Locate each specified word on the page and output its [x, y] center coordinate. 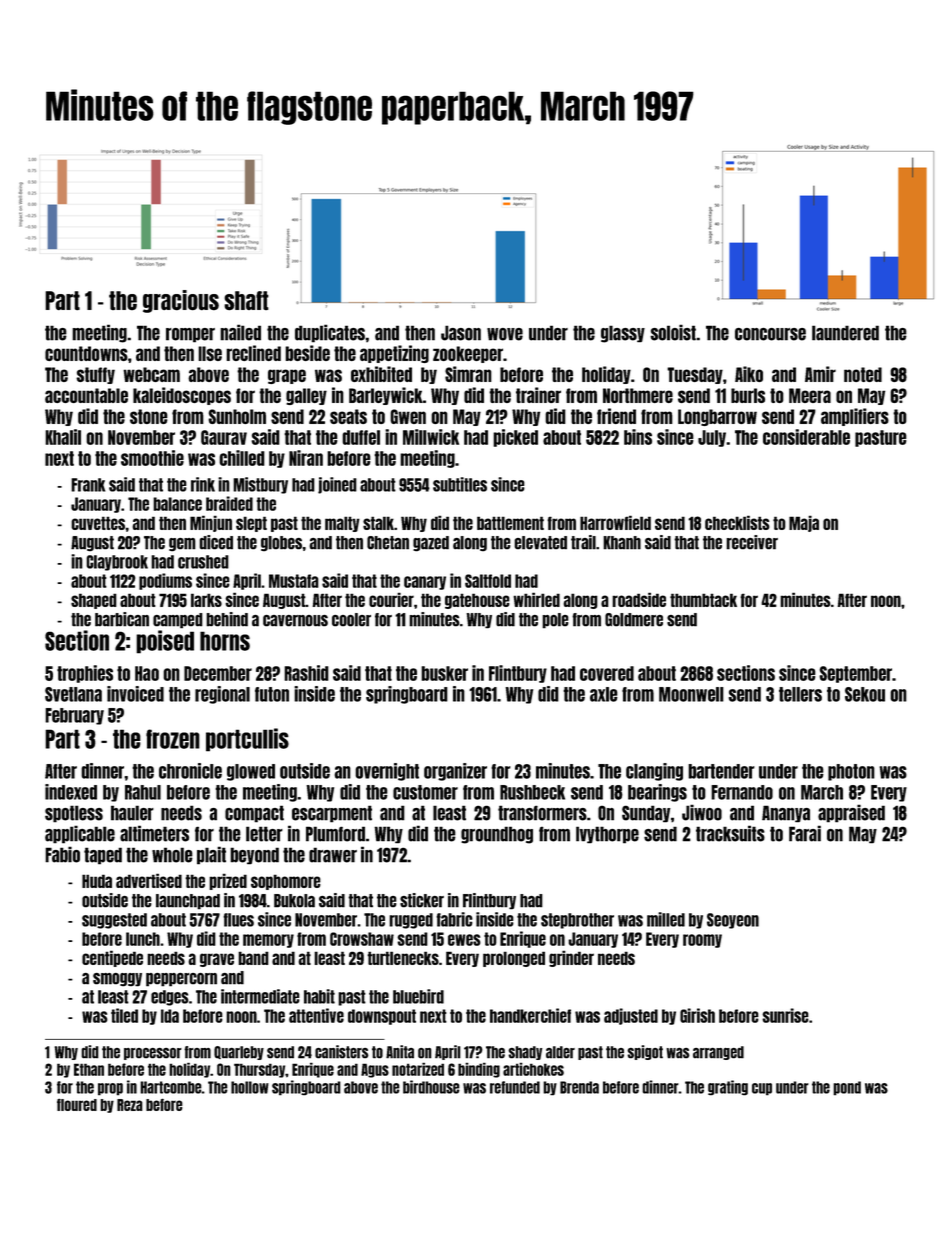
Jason [461, 333]
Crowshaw [362, 939]
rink [203, 484]
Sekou [865, 694]
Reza [130, 1105]
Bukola [294, 901]
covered [607, 673]
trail [583, 542]
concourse [770, 334]
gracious [181, 301]
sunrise [785, 1015]
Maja [804, 523]
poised [165, 642]
